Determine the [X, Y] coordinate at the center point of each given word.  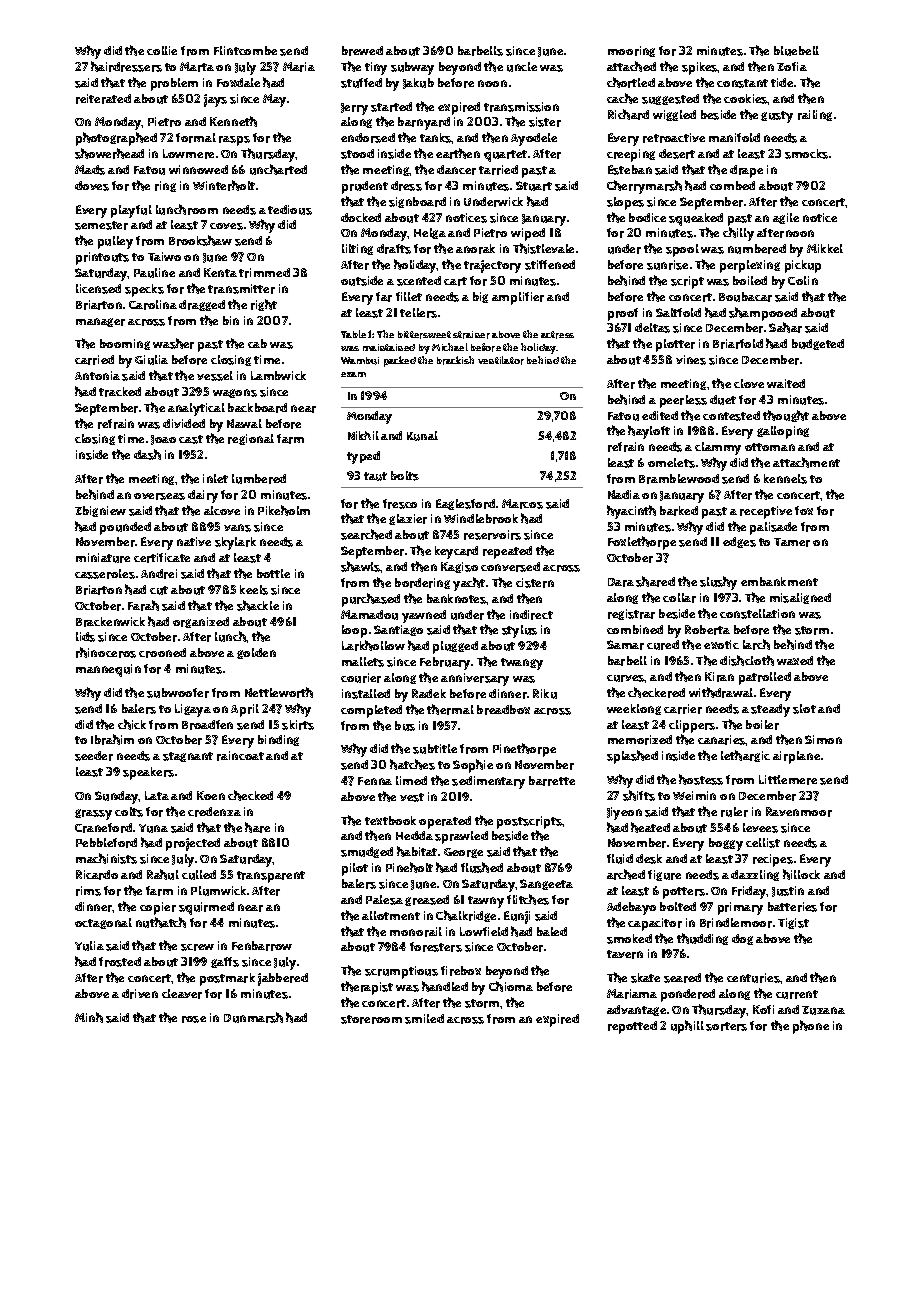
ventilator [501, 360]
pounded [125, 528]
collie [162, 50]
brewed [362, 51]
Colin [803, 280]
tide [782, 82]
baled [552, 931]
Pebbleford [106, 843]
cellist [763, 843]
